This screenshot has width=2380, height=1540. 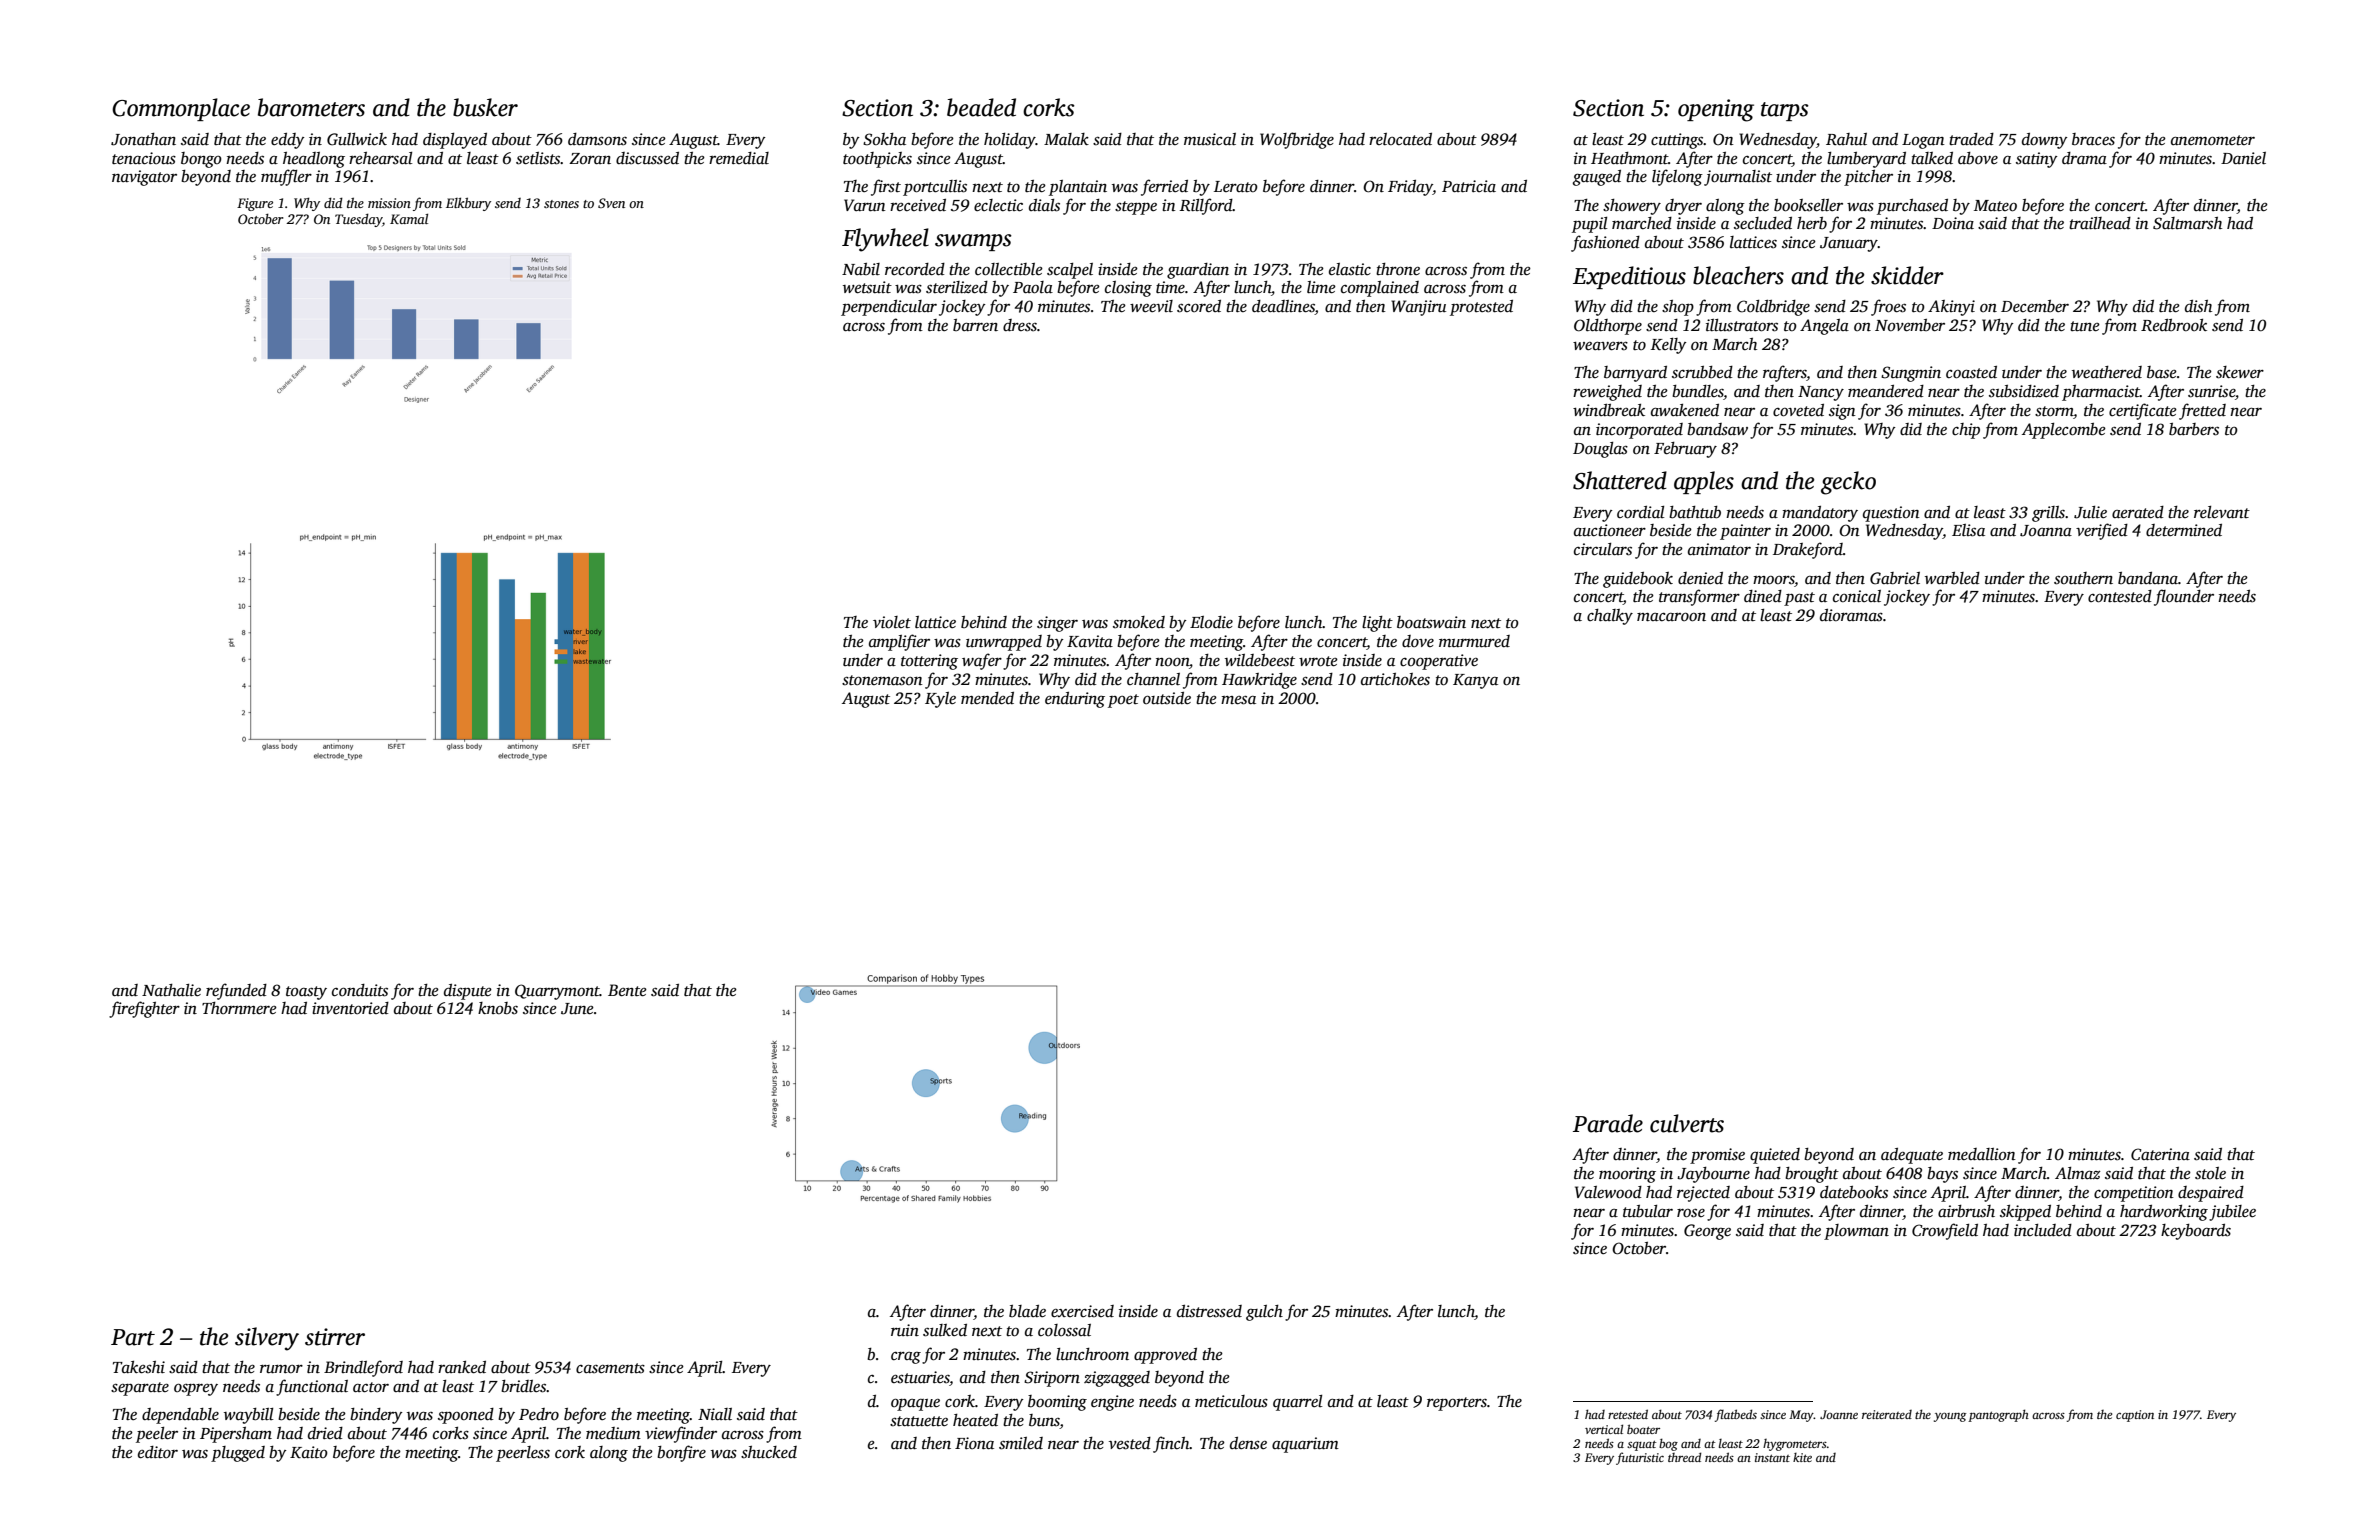 I want to click on protested, so click(x=1481, y=308).
